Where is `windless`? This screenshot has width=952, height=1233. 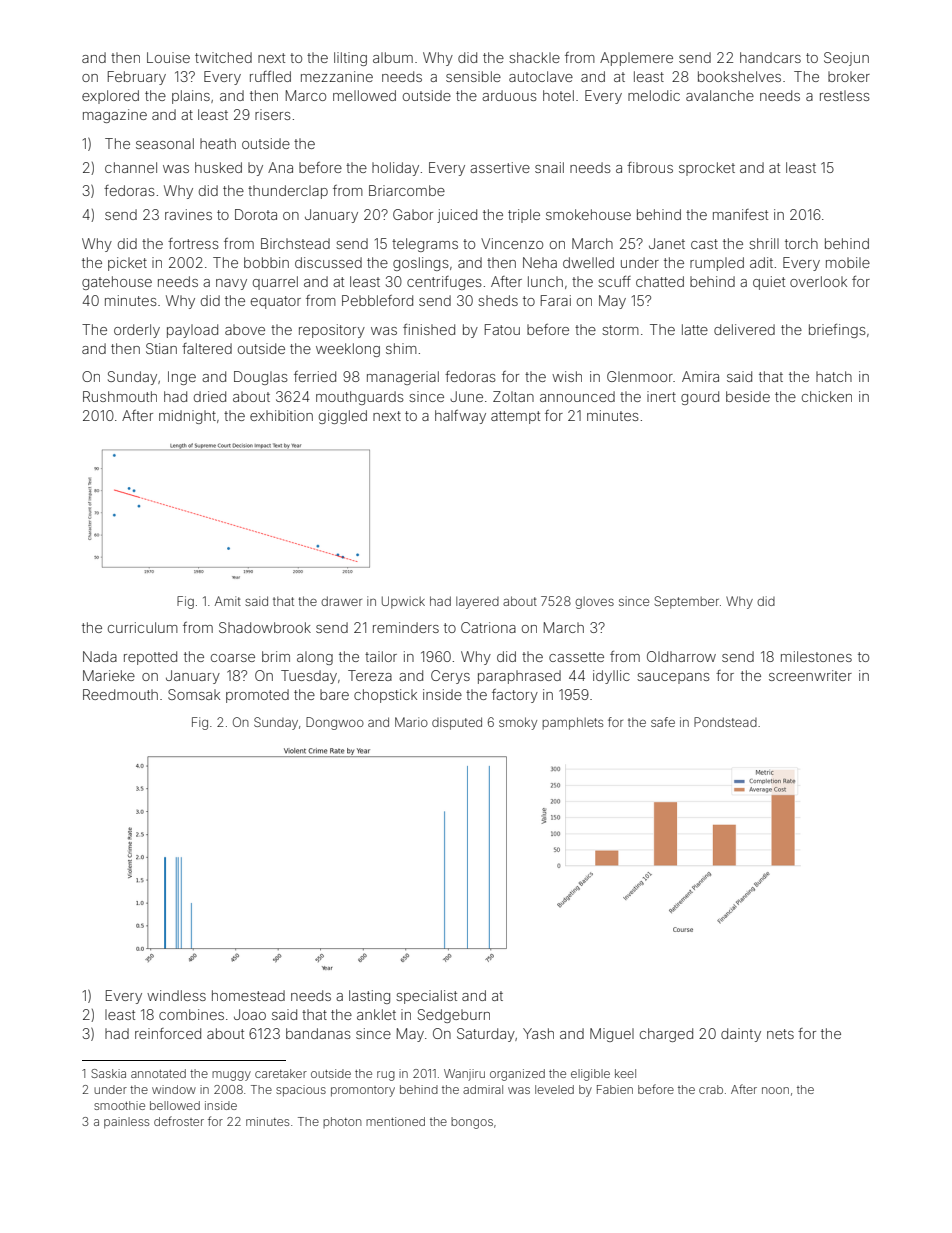
windless is located at coordinates (176, 995).
